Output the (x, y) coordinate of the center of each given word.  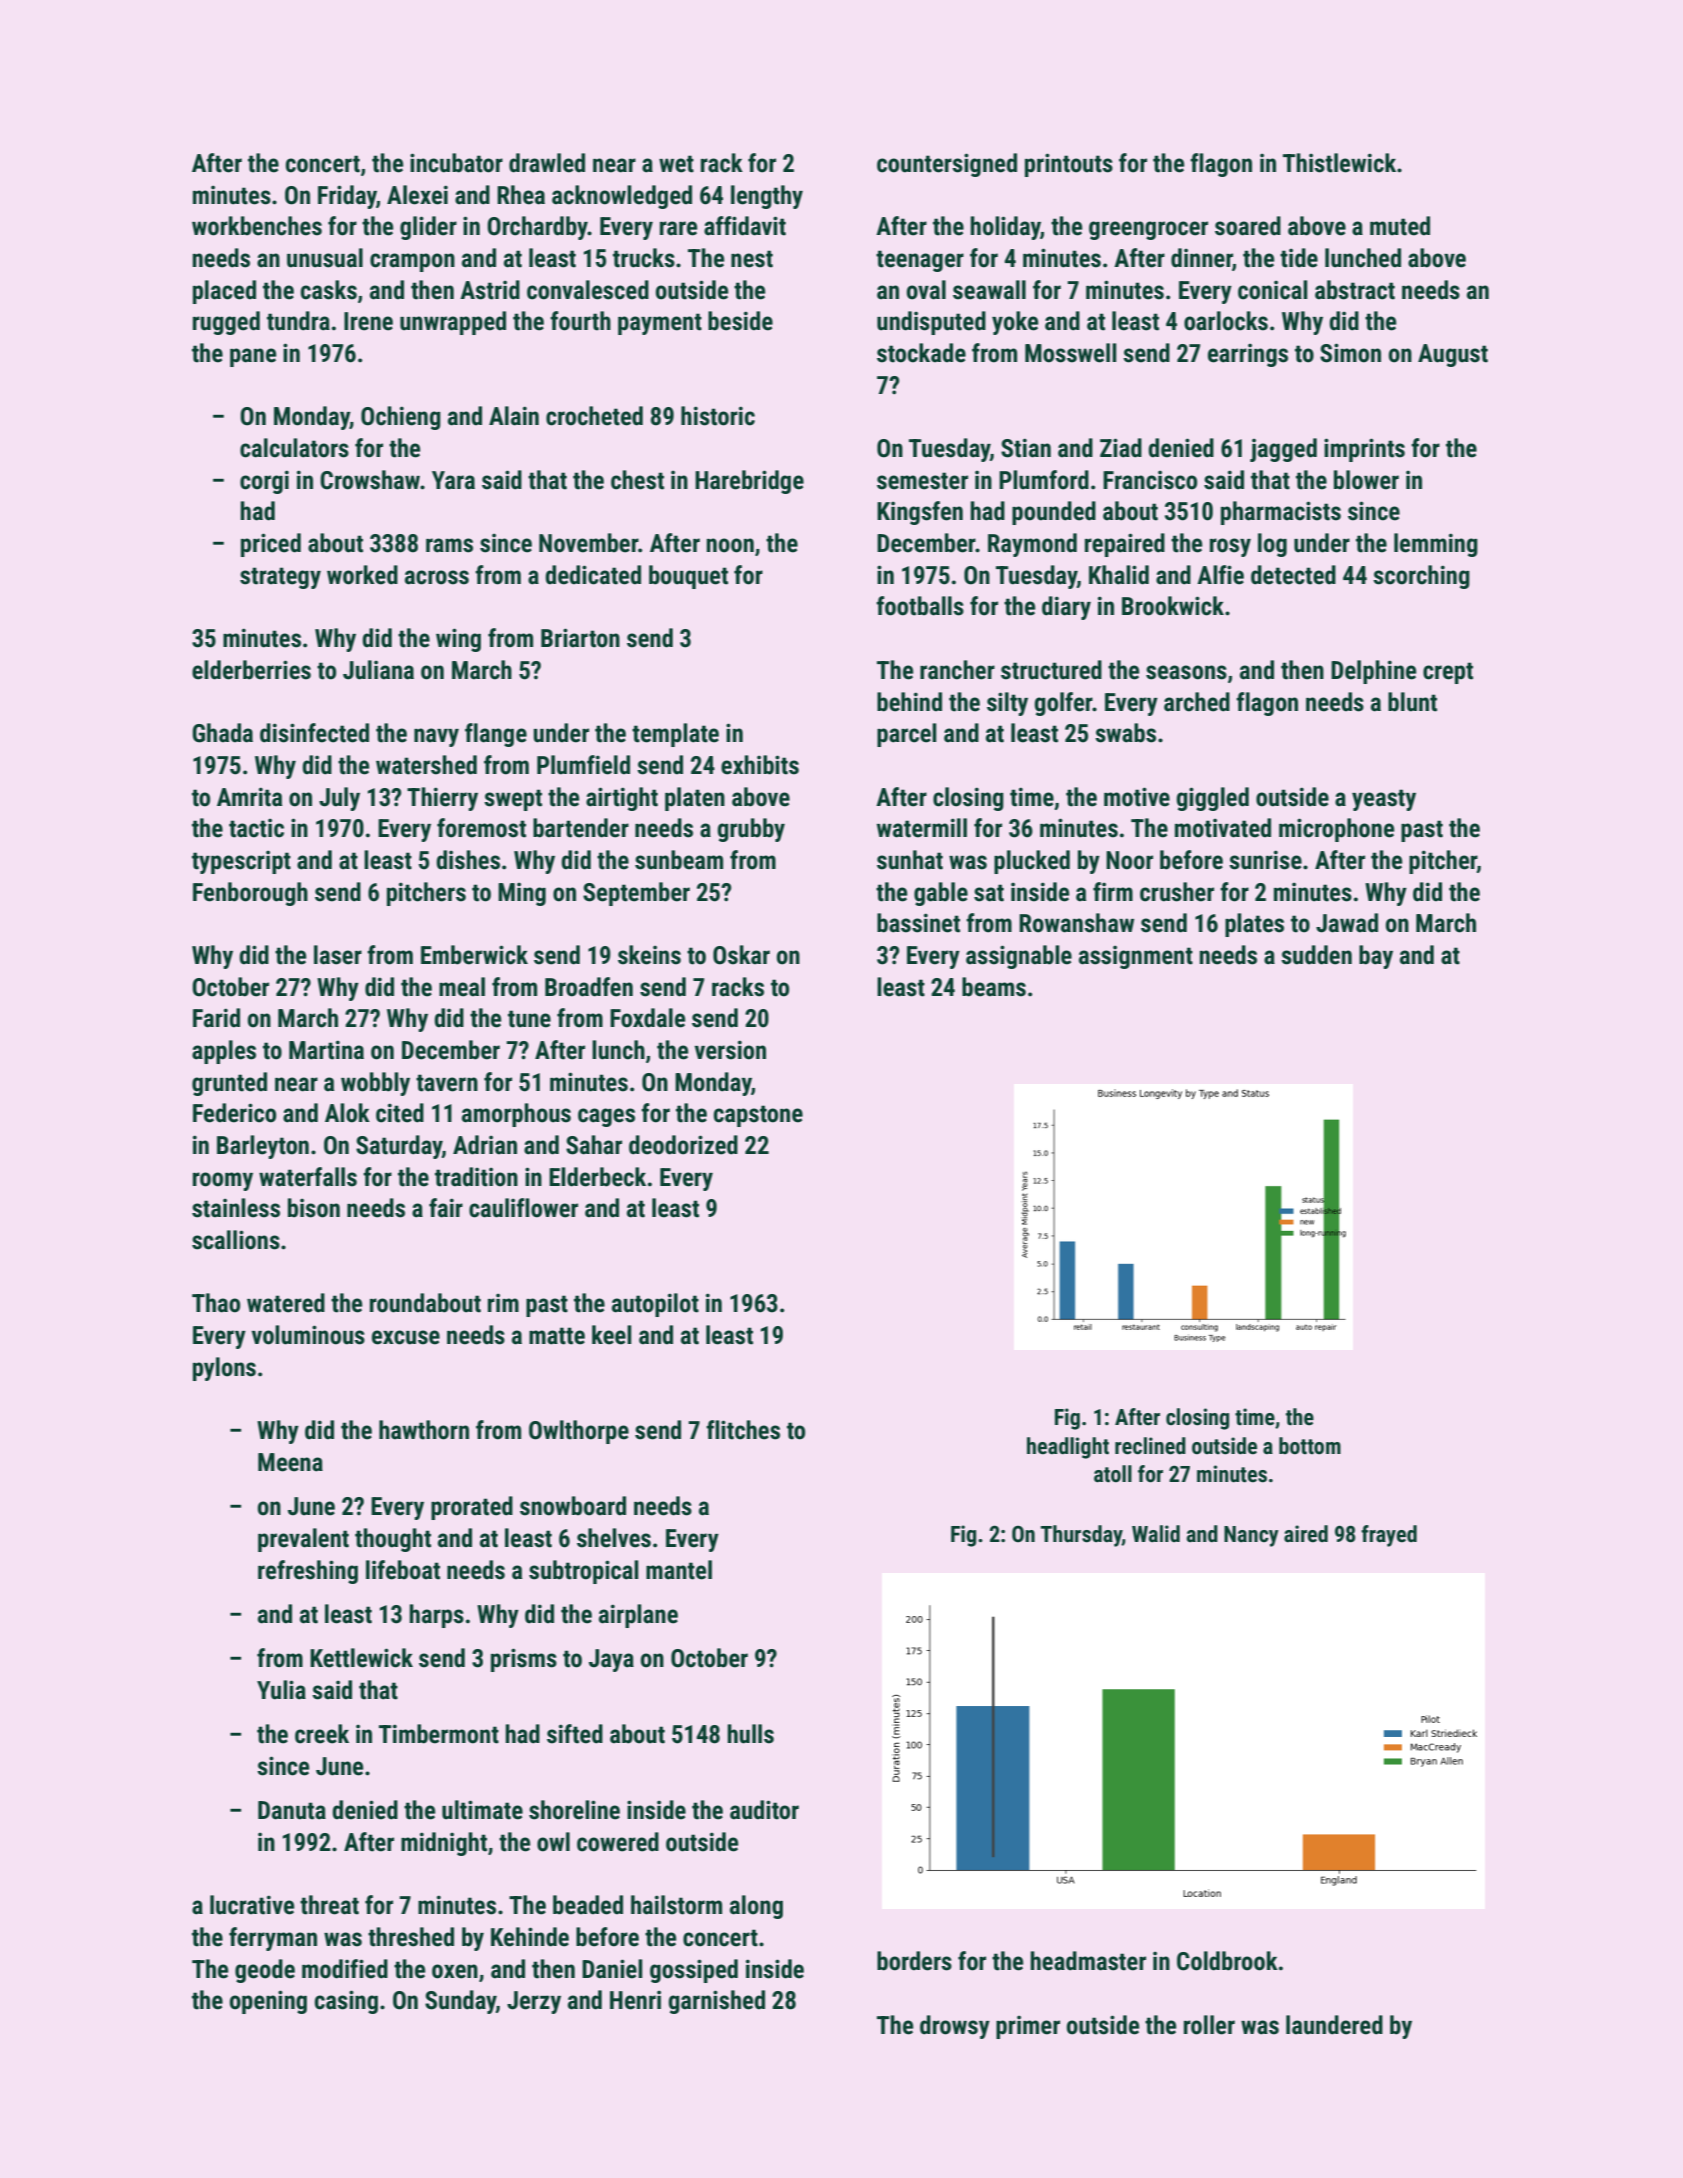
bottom (1310, 1446)
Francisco (1150, 480)
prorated (472, 1508)
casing (346, 2002)
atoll (1113, 1474)
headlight (1068, 1448)
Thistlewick (1339, 163)
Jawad (1347, 923)
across (437, 577)
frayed (1389, 1536)
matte (557, 1336)
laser (338, 955)
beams (994, 987)
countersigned (947, 165)
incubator (456, 163)
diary (1066, 608)
